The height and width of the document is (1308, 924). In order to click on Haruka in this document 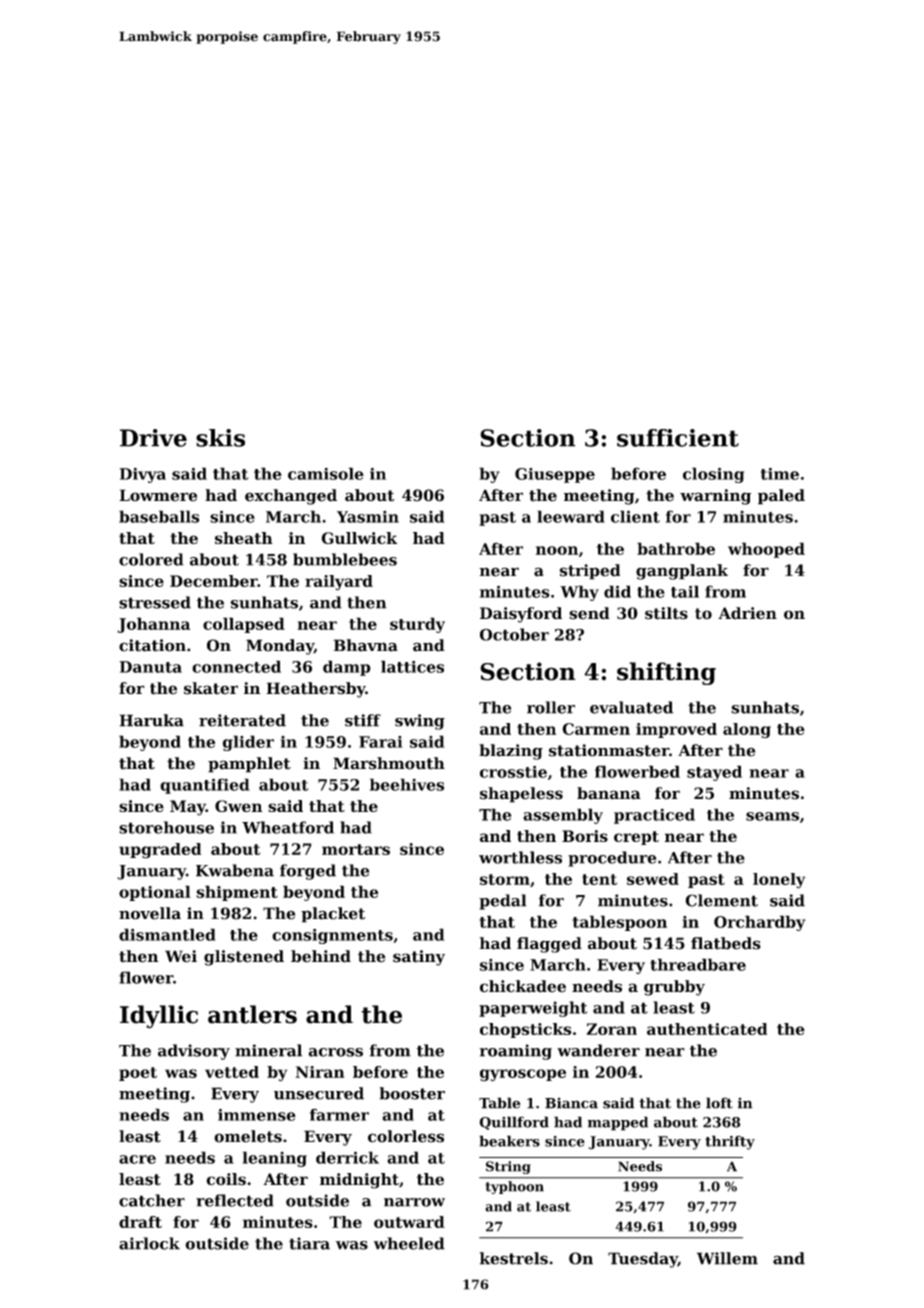, I will do `click(152, 720)`.
